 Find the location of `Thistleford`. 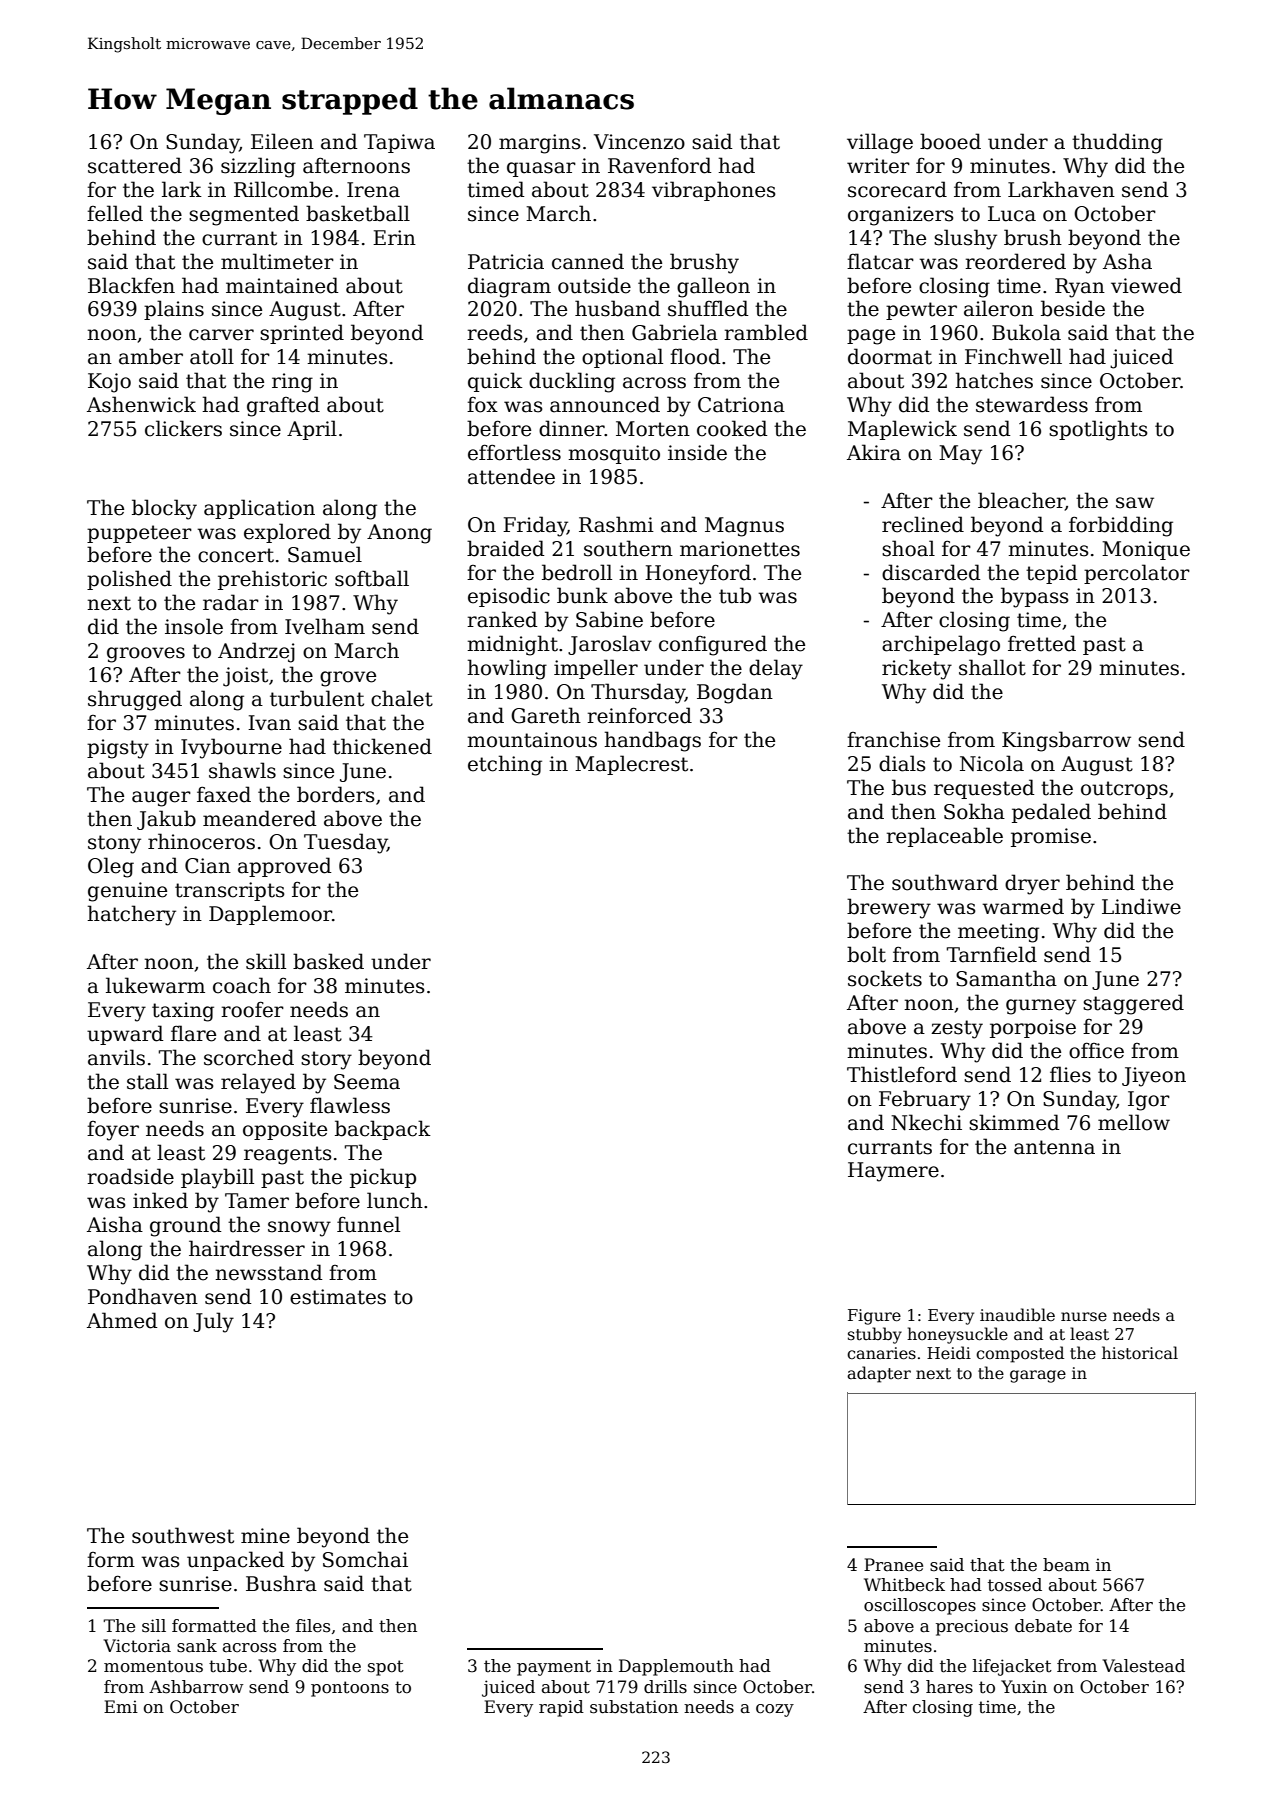

Thistleford is located at coordinates (902, 1074).
